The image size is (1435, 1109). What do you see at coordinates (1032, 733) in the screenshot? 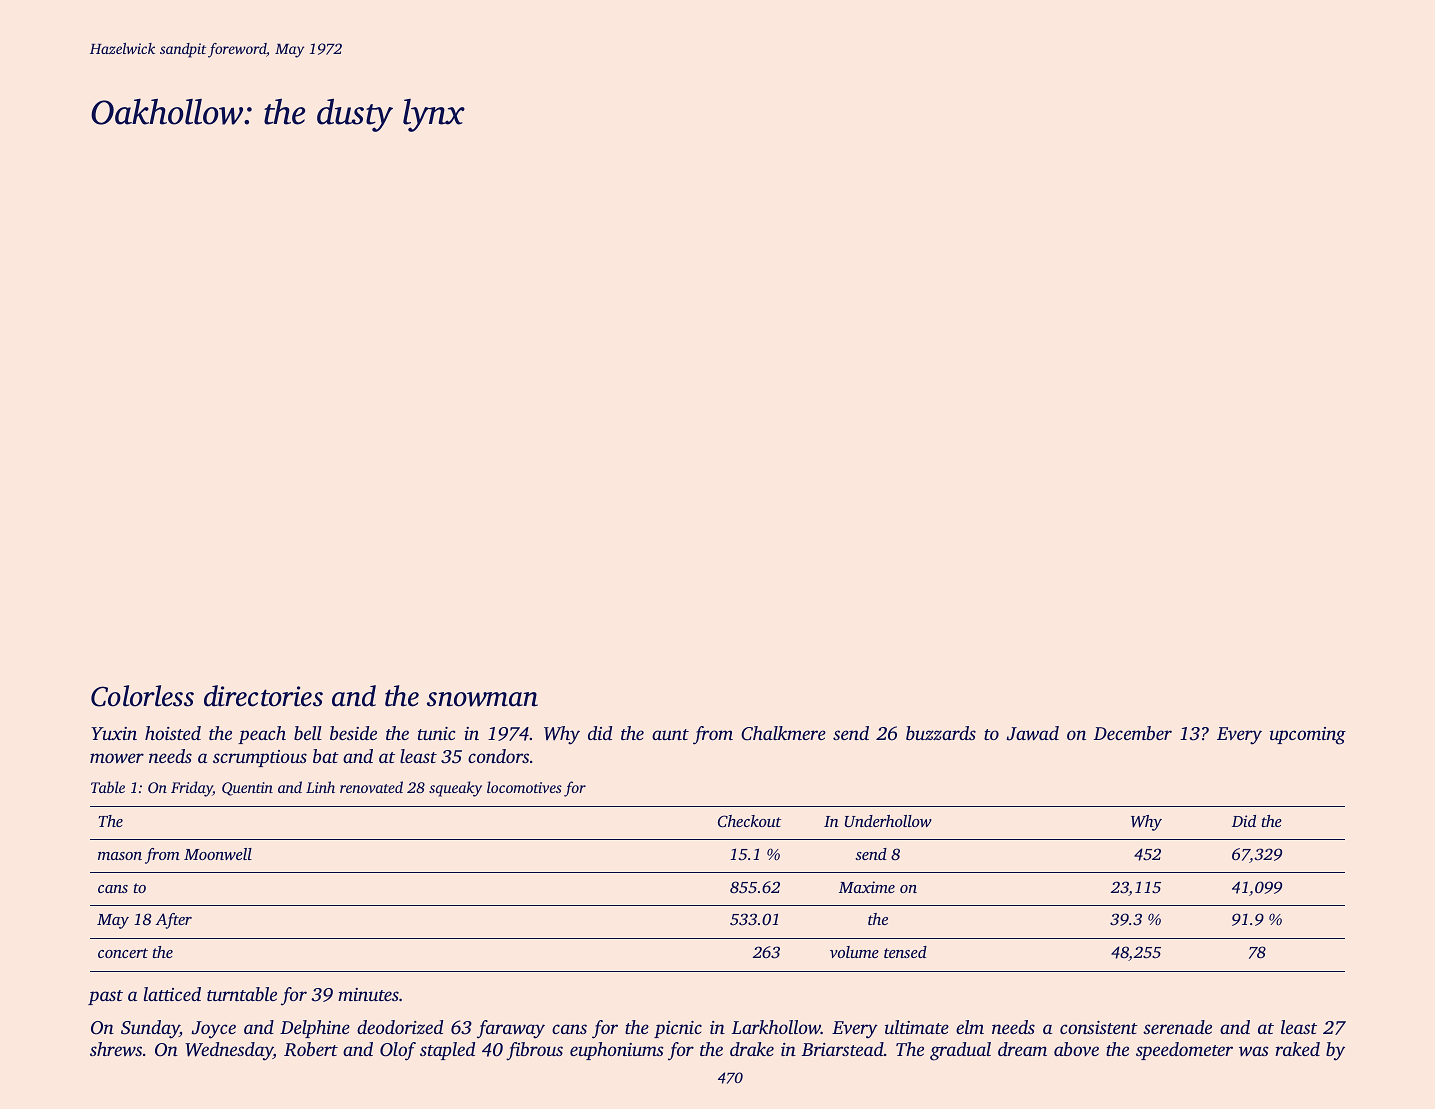
I see `Jawad` at bounding box center [1032, 733].
